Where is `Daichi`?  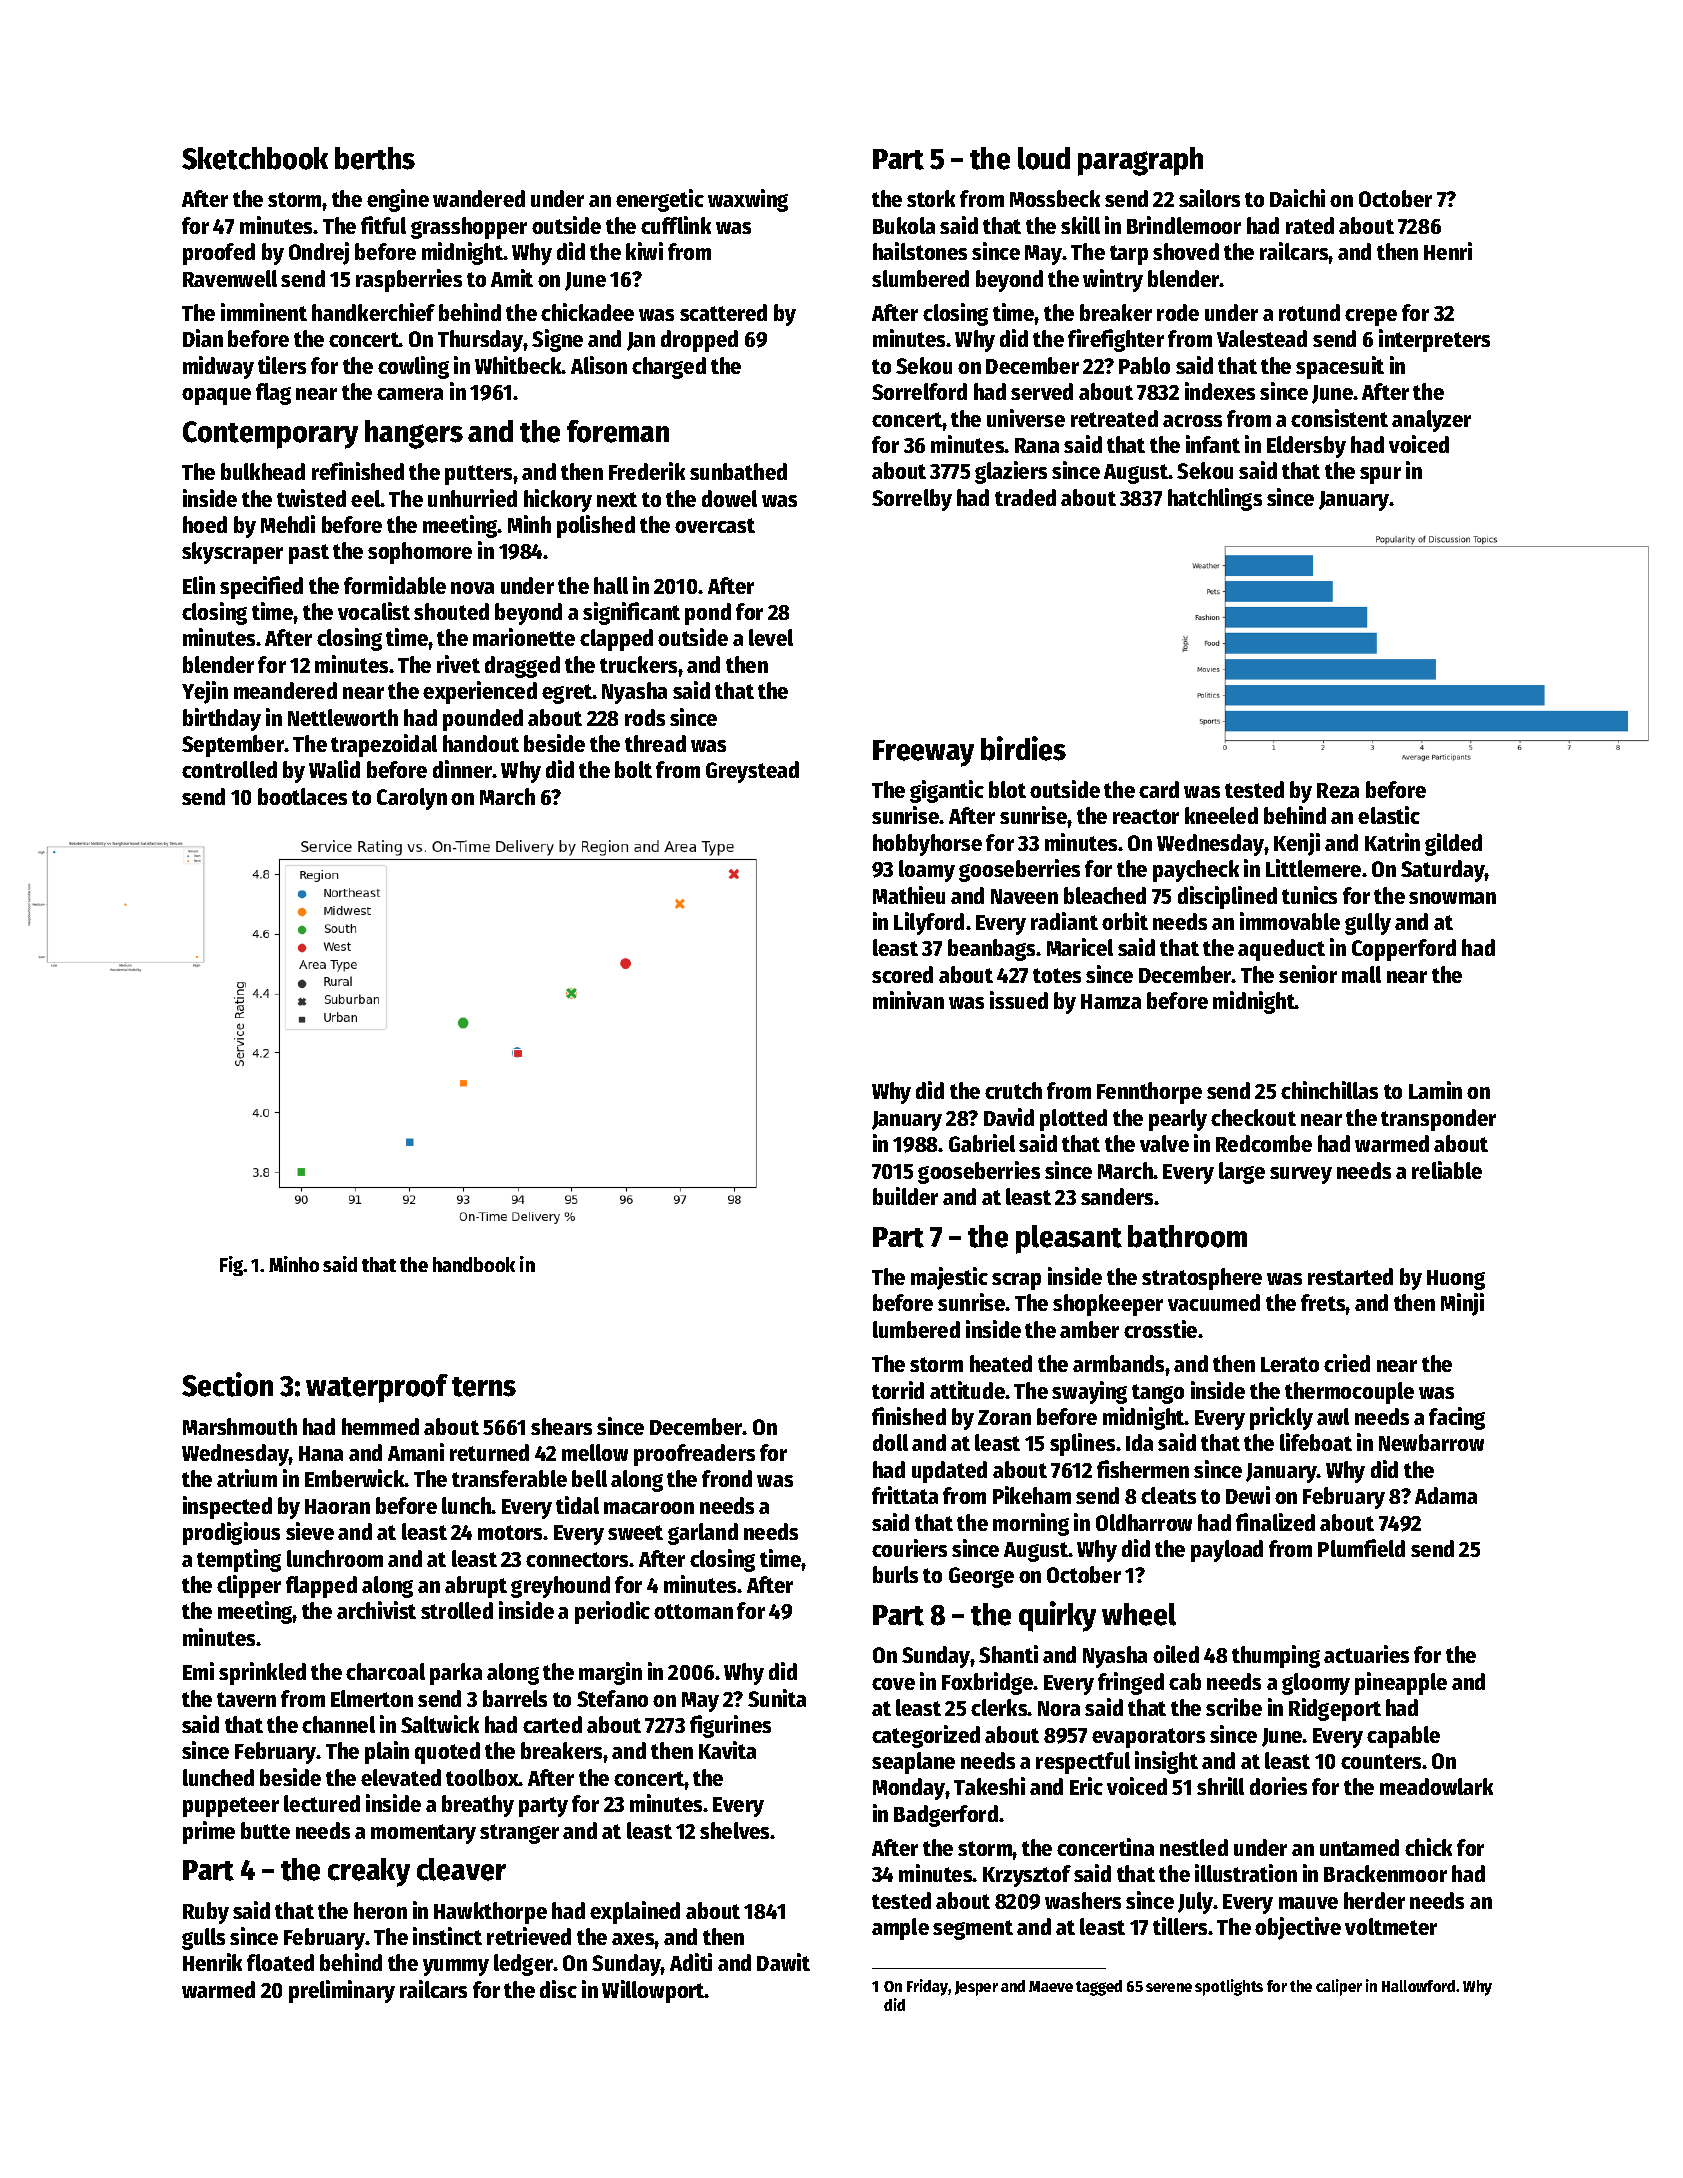 Daichi is located at coordinates (1297, 198).
